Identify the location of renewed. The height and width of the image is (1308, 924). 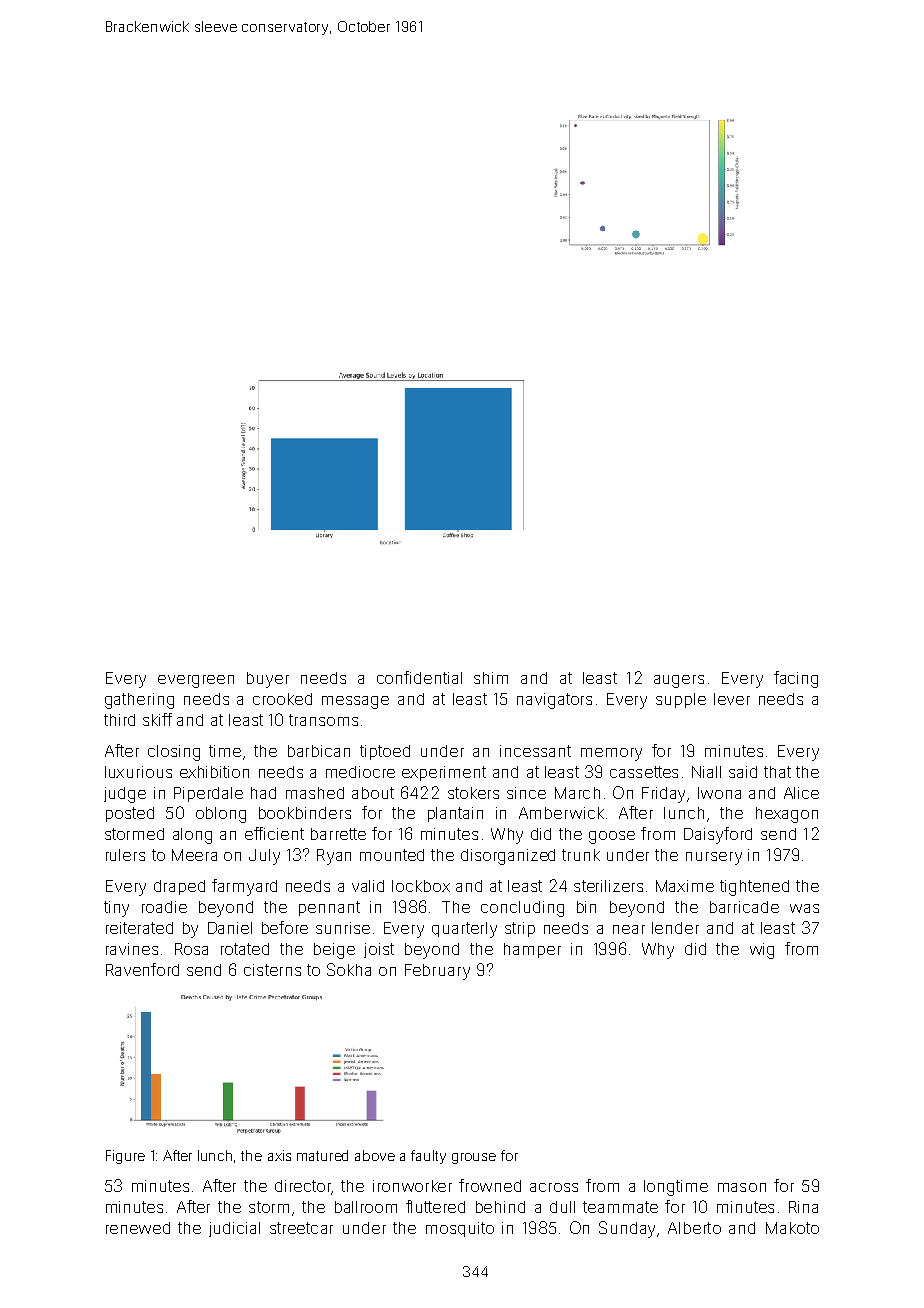
(138, 1228).
